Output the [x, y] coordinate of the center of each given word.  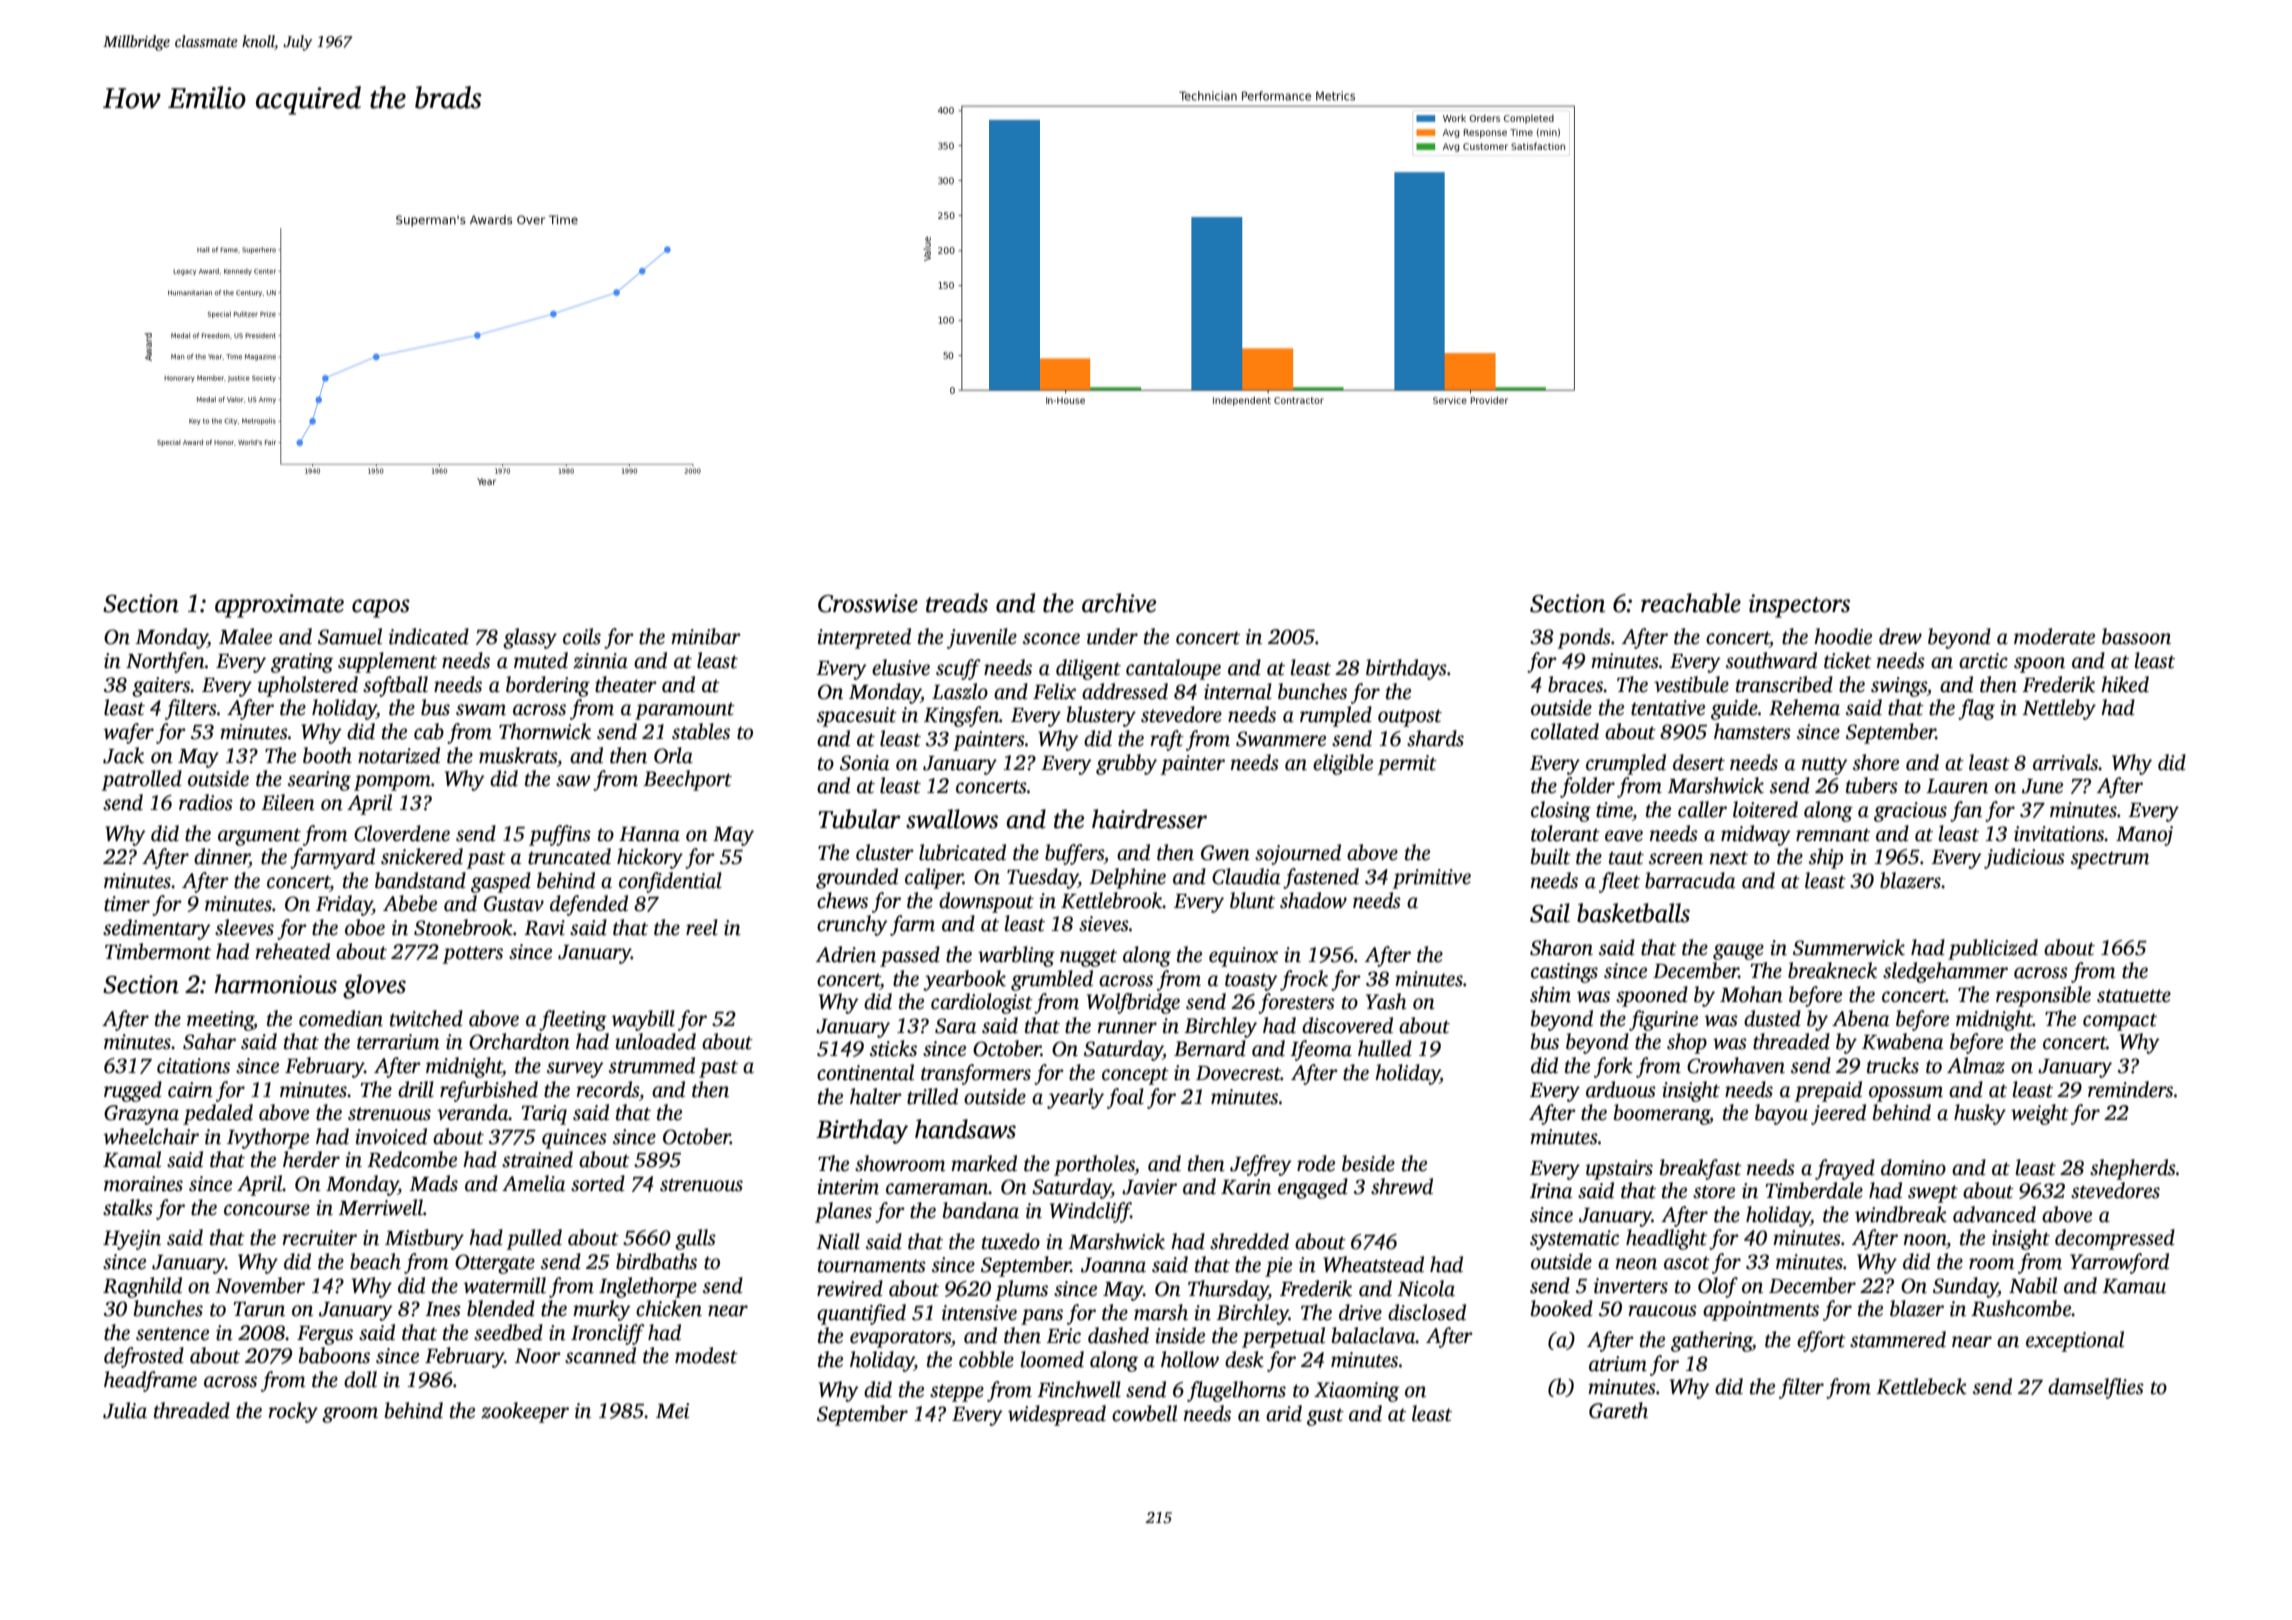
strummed [652, 1065]
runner [1127, 1028]
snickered [422, 856]
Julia [125, 1410]
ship [1826, 858]
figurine [1663, 1020]
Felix [1054, 691]
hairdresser [1149, 819]
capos [381, 608]
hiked [2125, 684]
